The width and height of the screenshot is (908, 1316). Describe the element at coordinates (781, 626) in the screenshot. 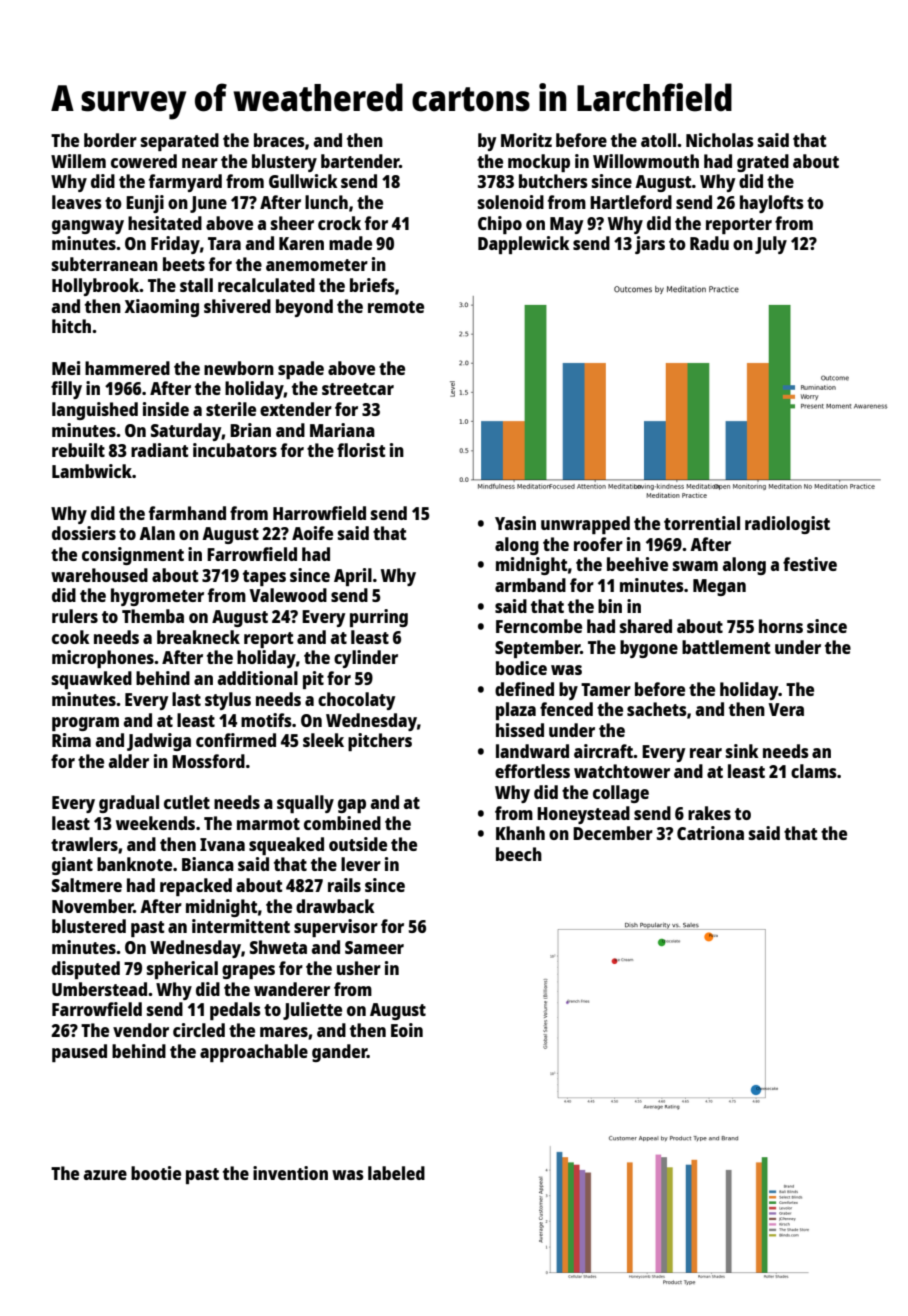

I see `horns` at that location.
